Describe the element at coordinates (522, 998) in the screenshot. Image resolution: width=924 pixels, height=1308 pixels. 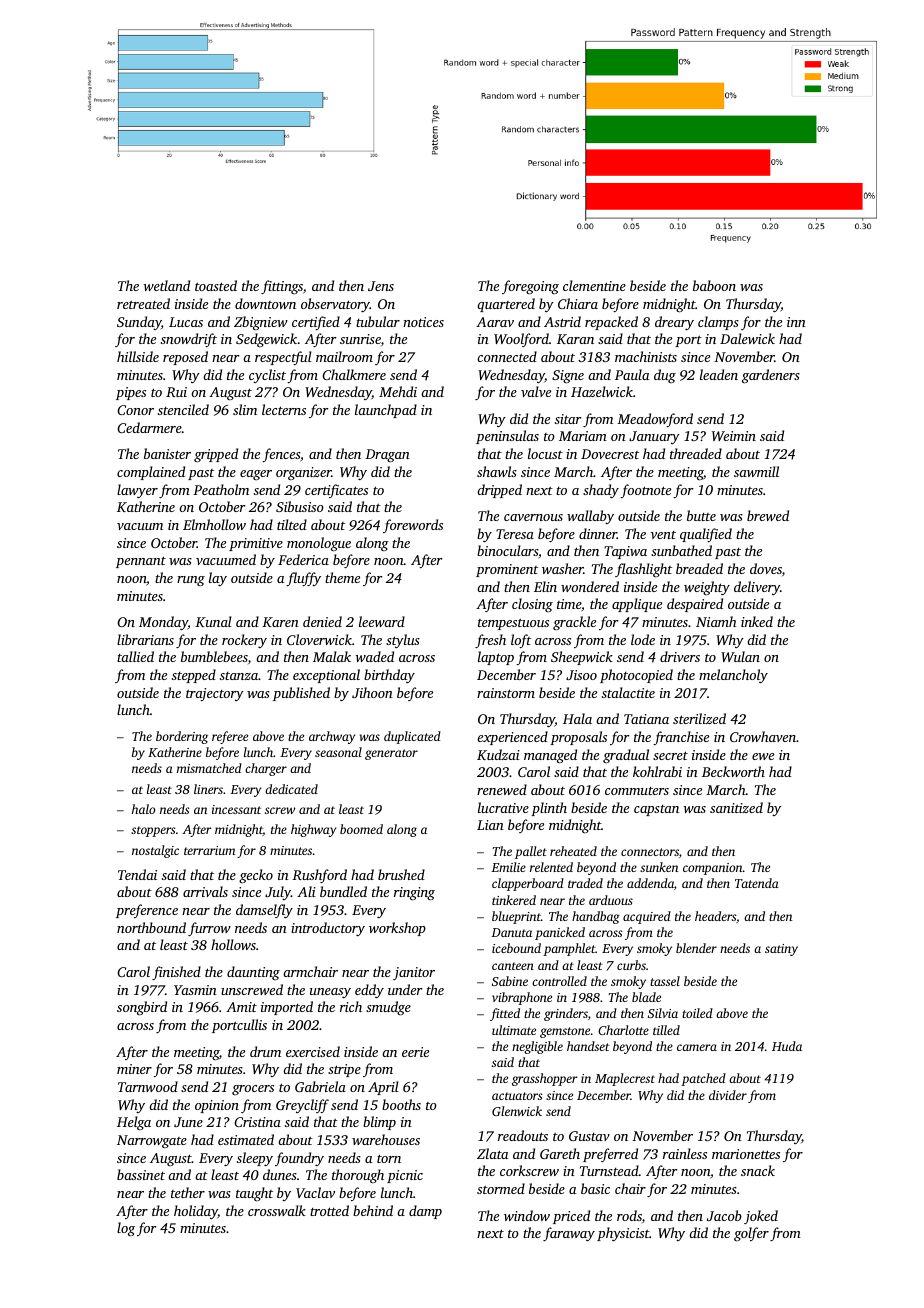
I see `vibraphone` at that location.
